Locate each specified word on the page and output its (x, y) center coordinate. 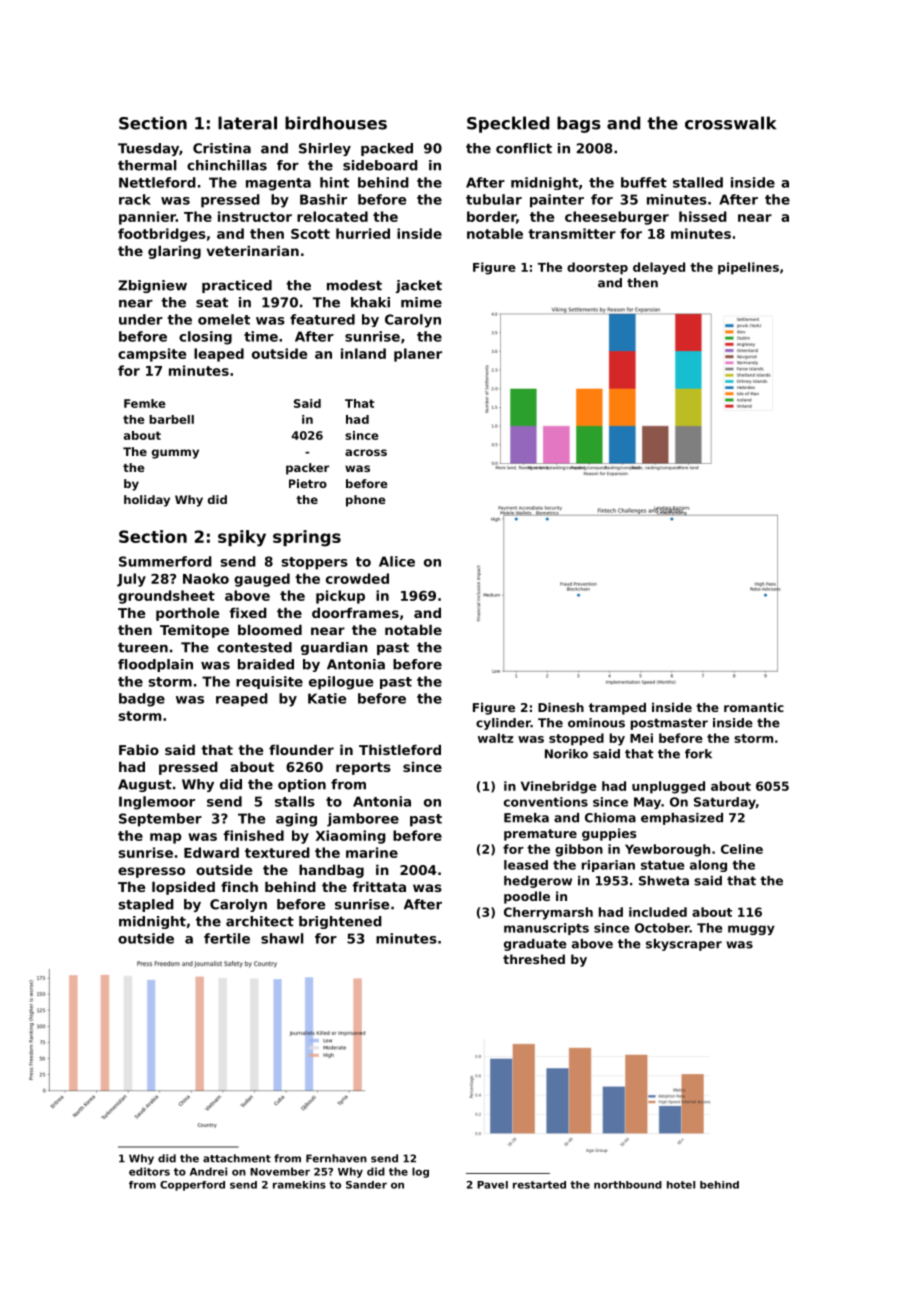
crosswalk (730, 123)
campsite (152, 355)
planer (418, 355)
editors (149, 1171)
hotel (681, 1185)
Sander (366, 1185)
